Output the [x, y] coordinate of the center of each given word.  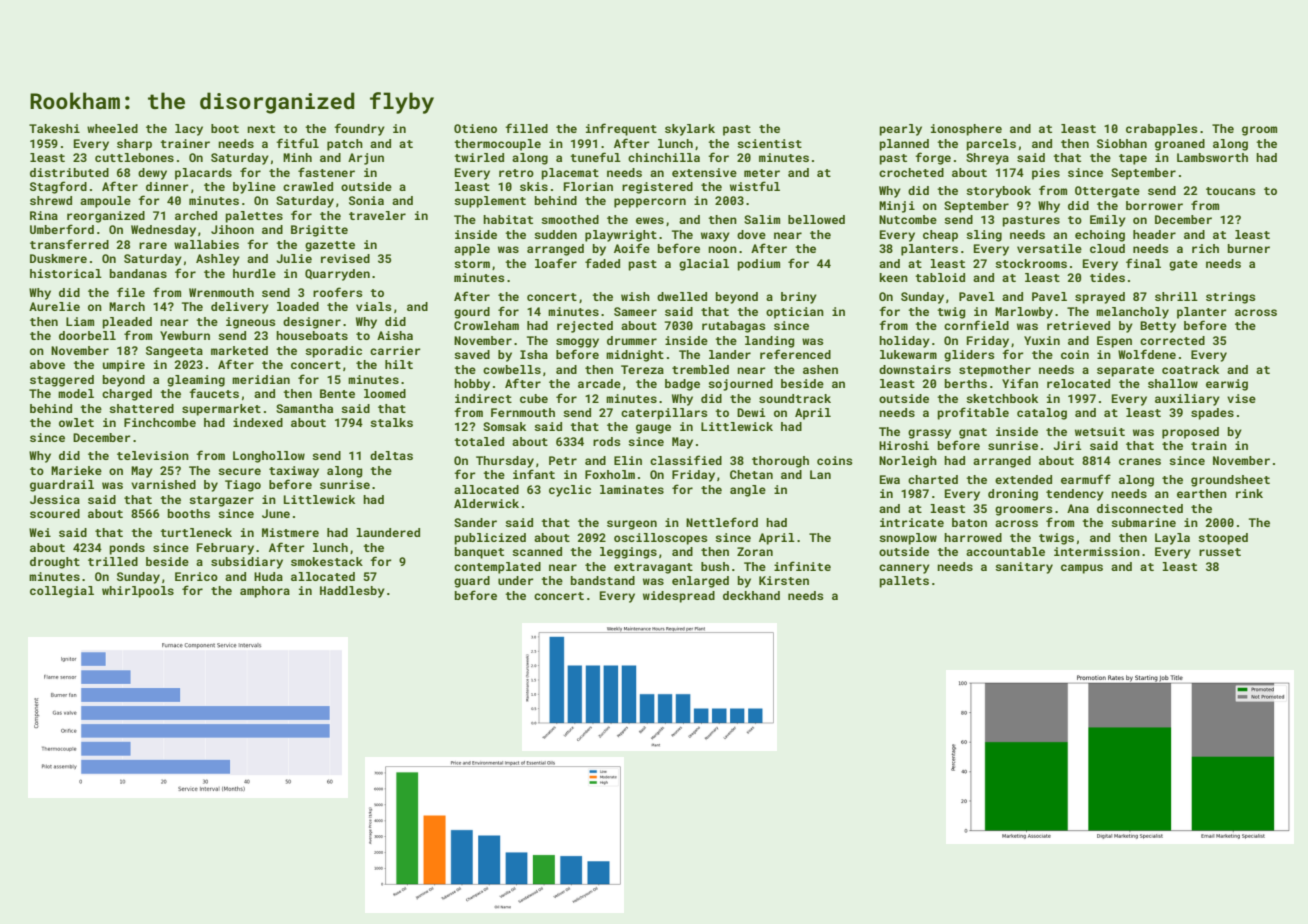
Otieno [475, 128]
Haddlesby [352, 592]
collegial [62, 592]
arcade [599, 383]
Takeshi [54, 128]
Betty [1158, 327]
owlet [76, 422]
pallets [904, 582]
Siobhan [1122, 143]
